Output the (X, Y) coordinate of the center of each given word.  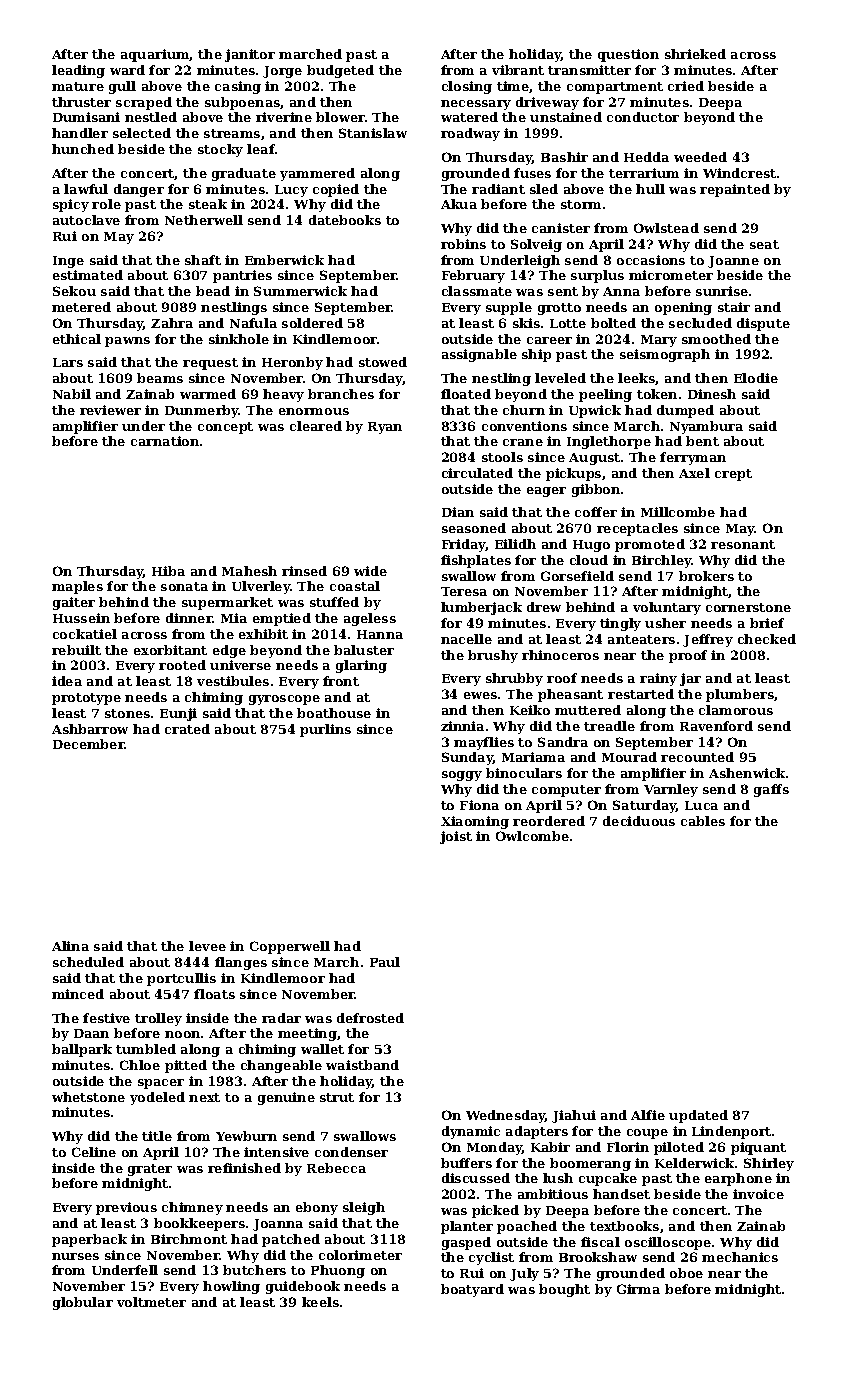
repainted (735, 190)
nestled (151, 117)
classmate (477, 291)
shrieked (695, 54)
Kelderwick (694, 1163)
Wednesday (506, 1116)
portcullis (181, 979)
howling (231, 1287)
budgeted (340, 71)
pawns (127, 342)
